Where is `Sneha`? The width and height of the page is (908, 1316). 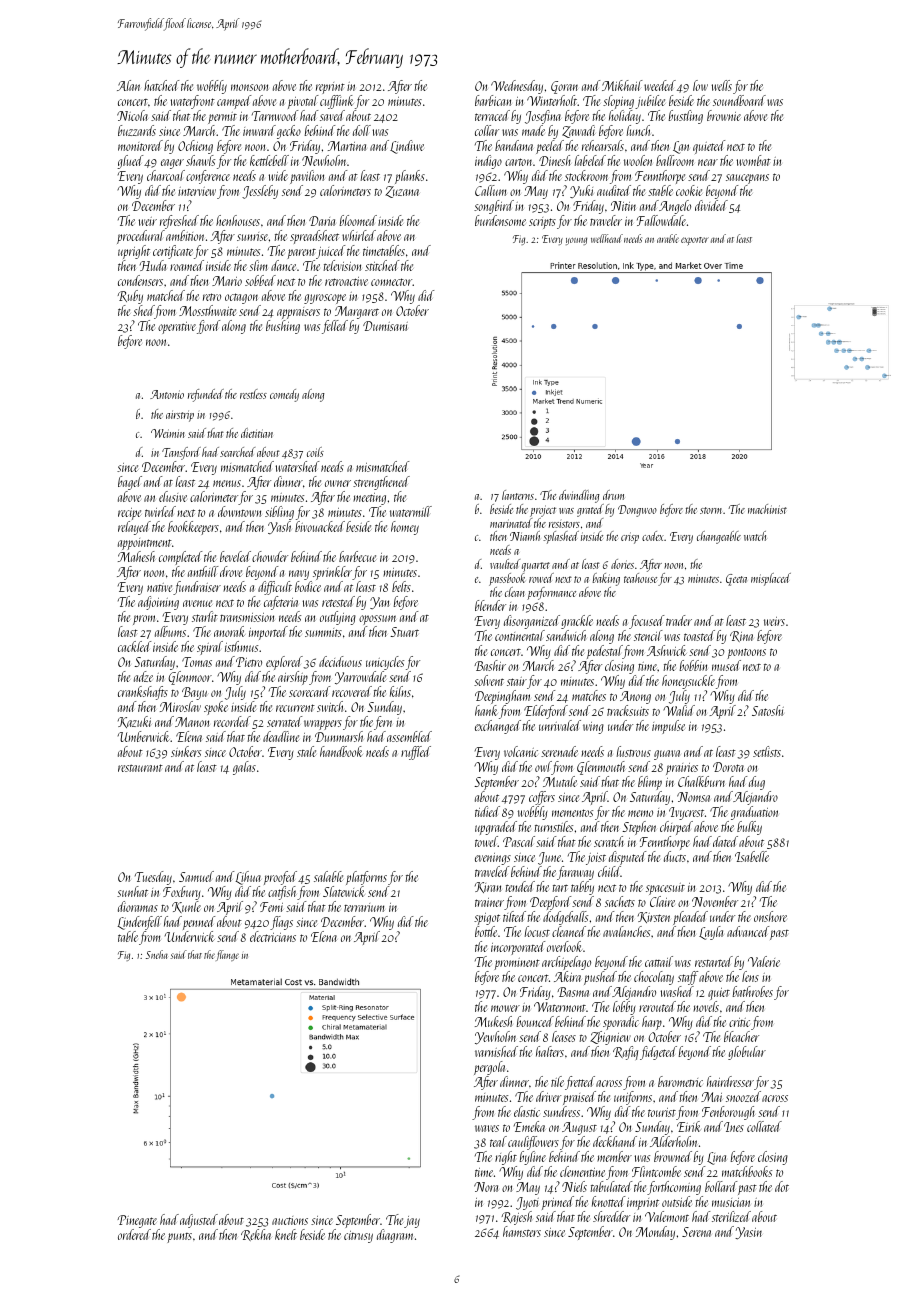 Sneha is located at coordinates (157, 954).
